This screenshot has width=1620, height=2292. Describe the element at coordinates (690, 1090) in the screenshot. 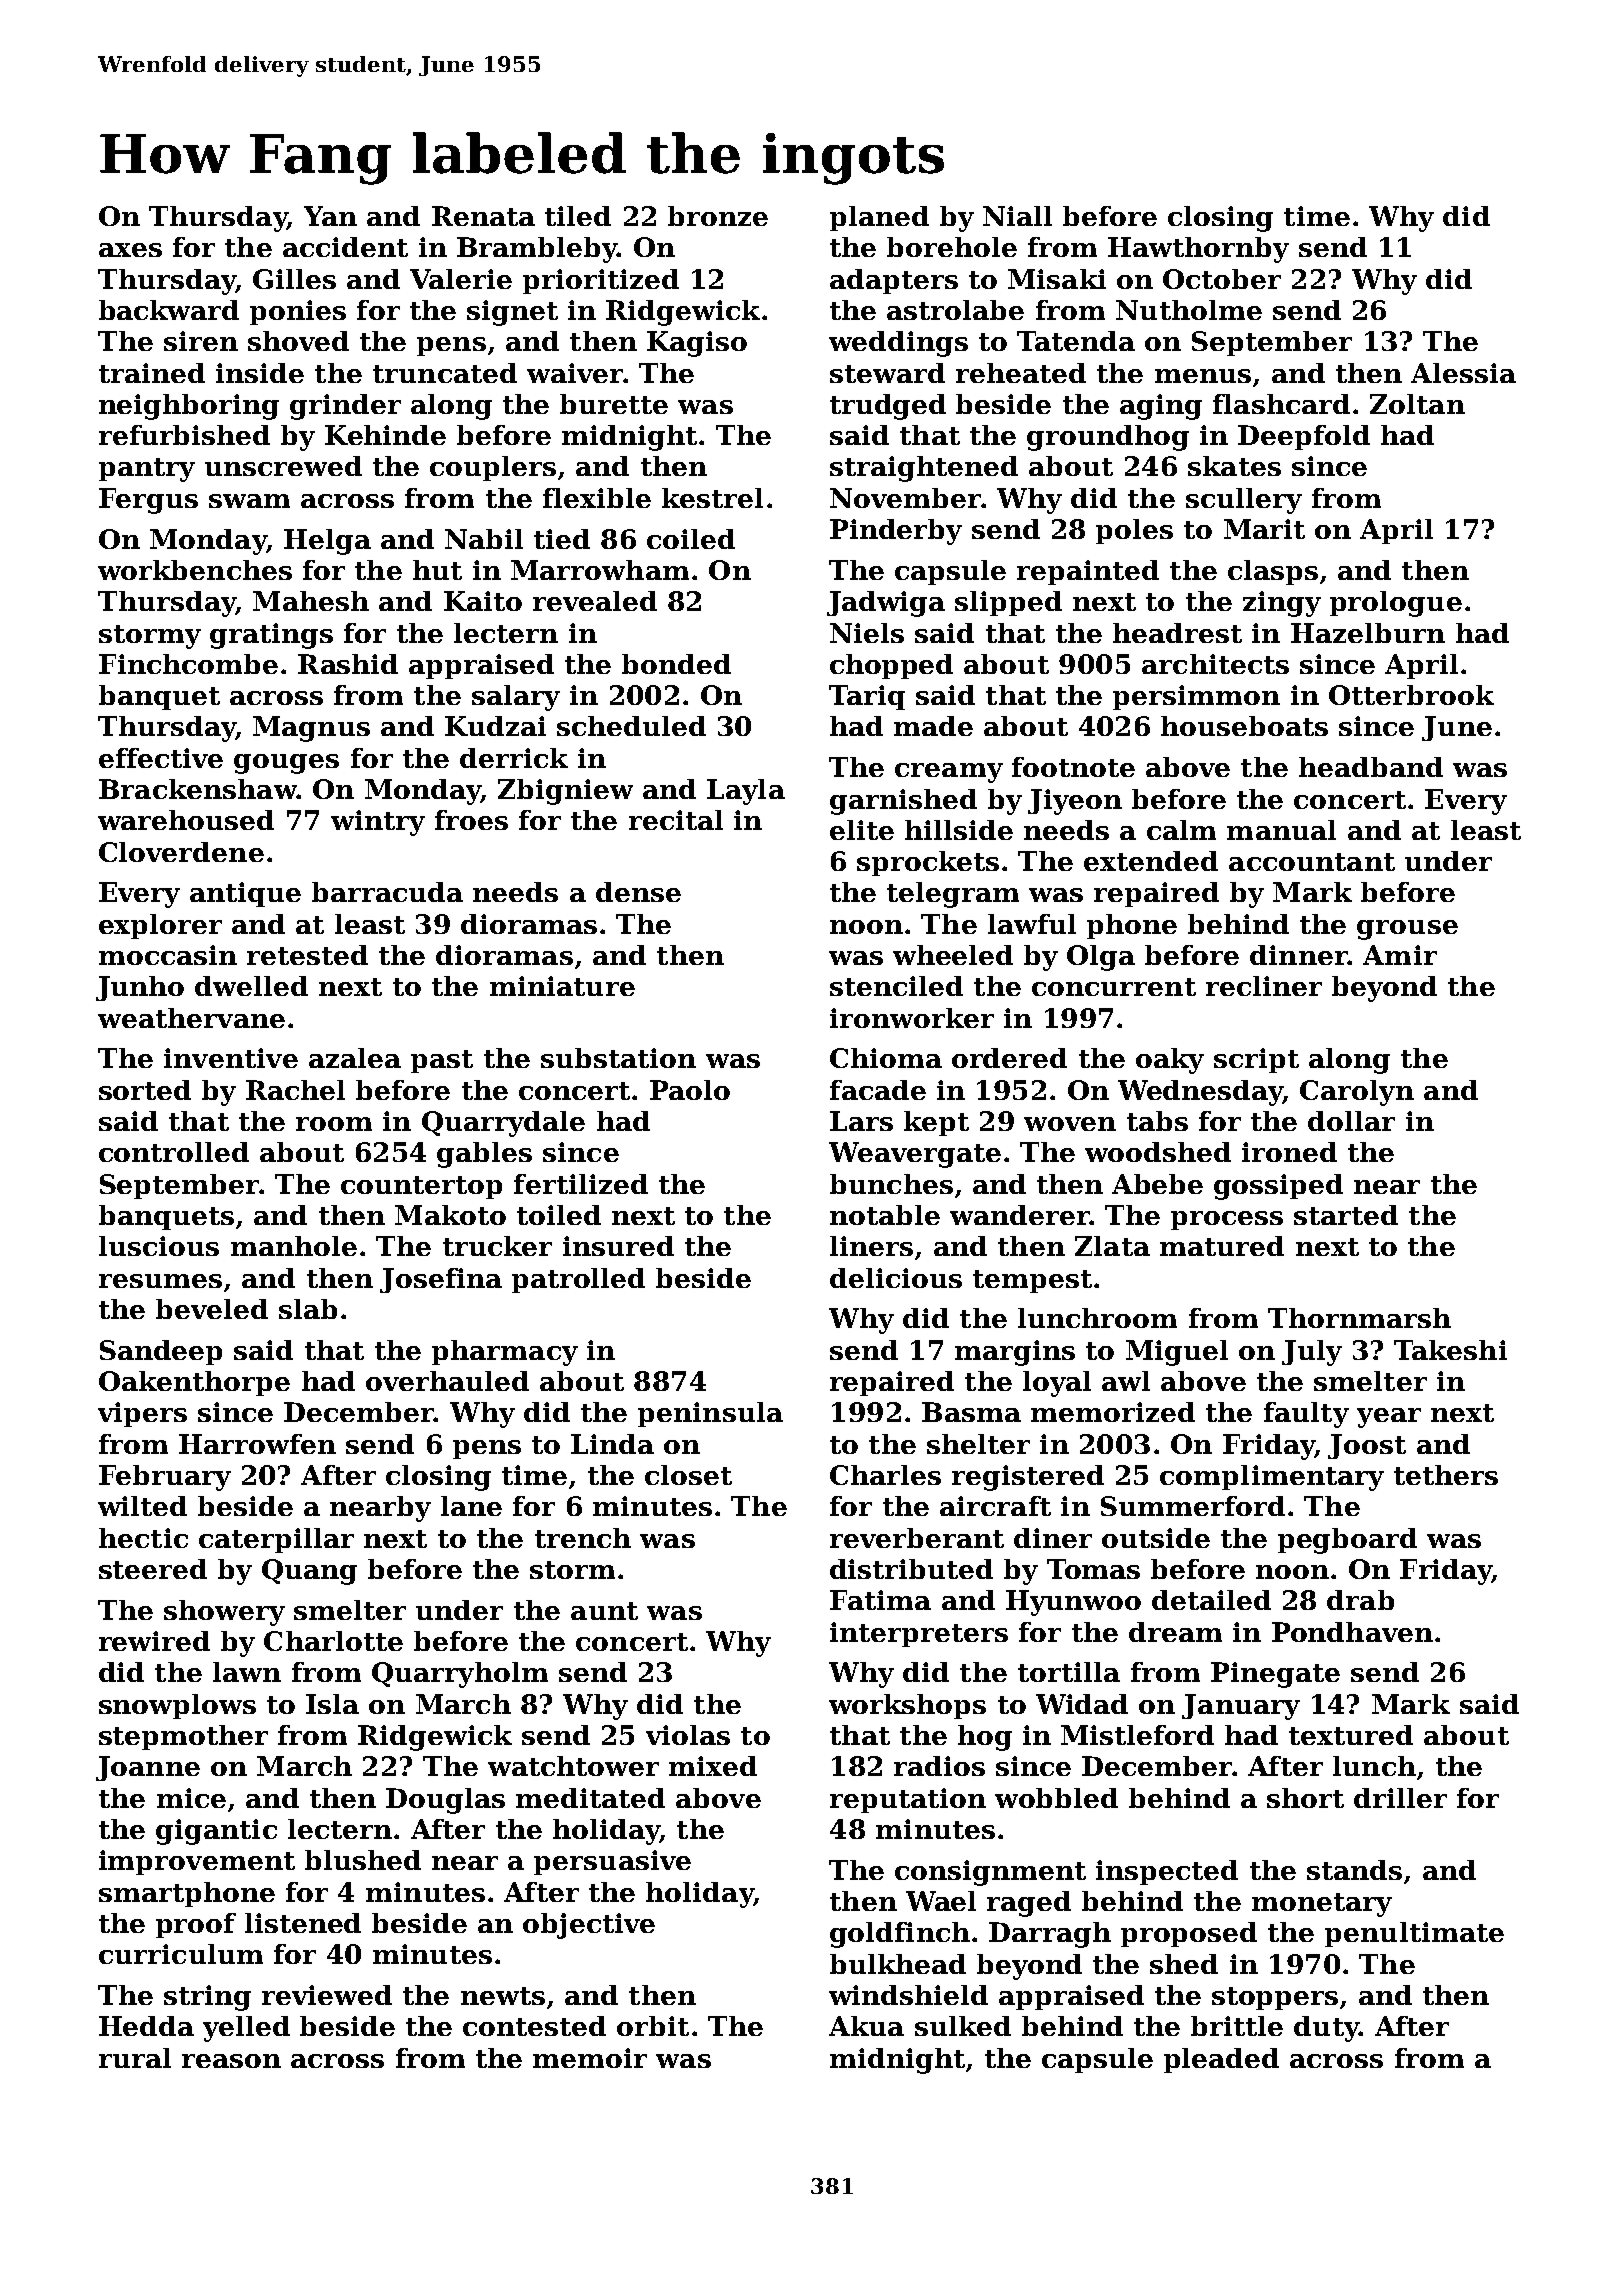

I see `Paolo` at that location.
